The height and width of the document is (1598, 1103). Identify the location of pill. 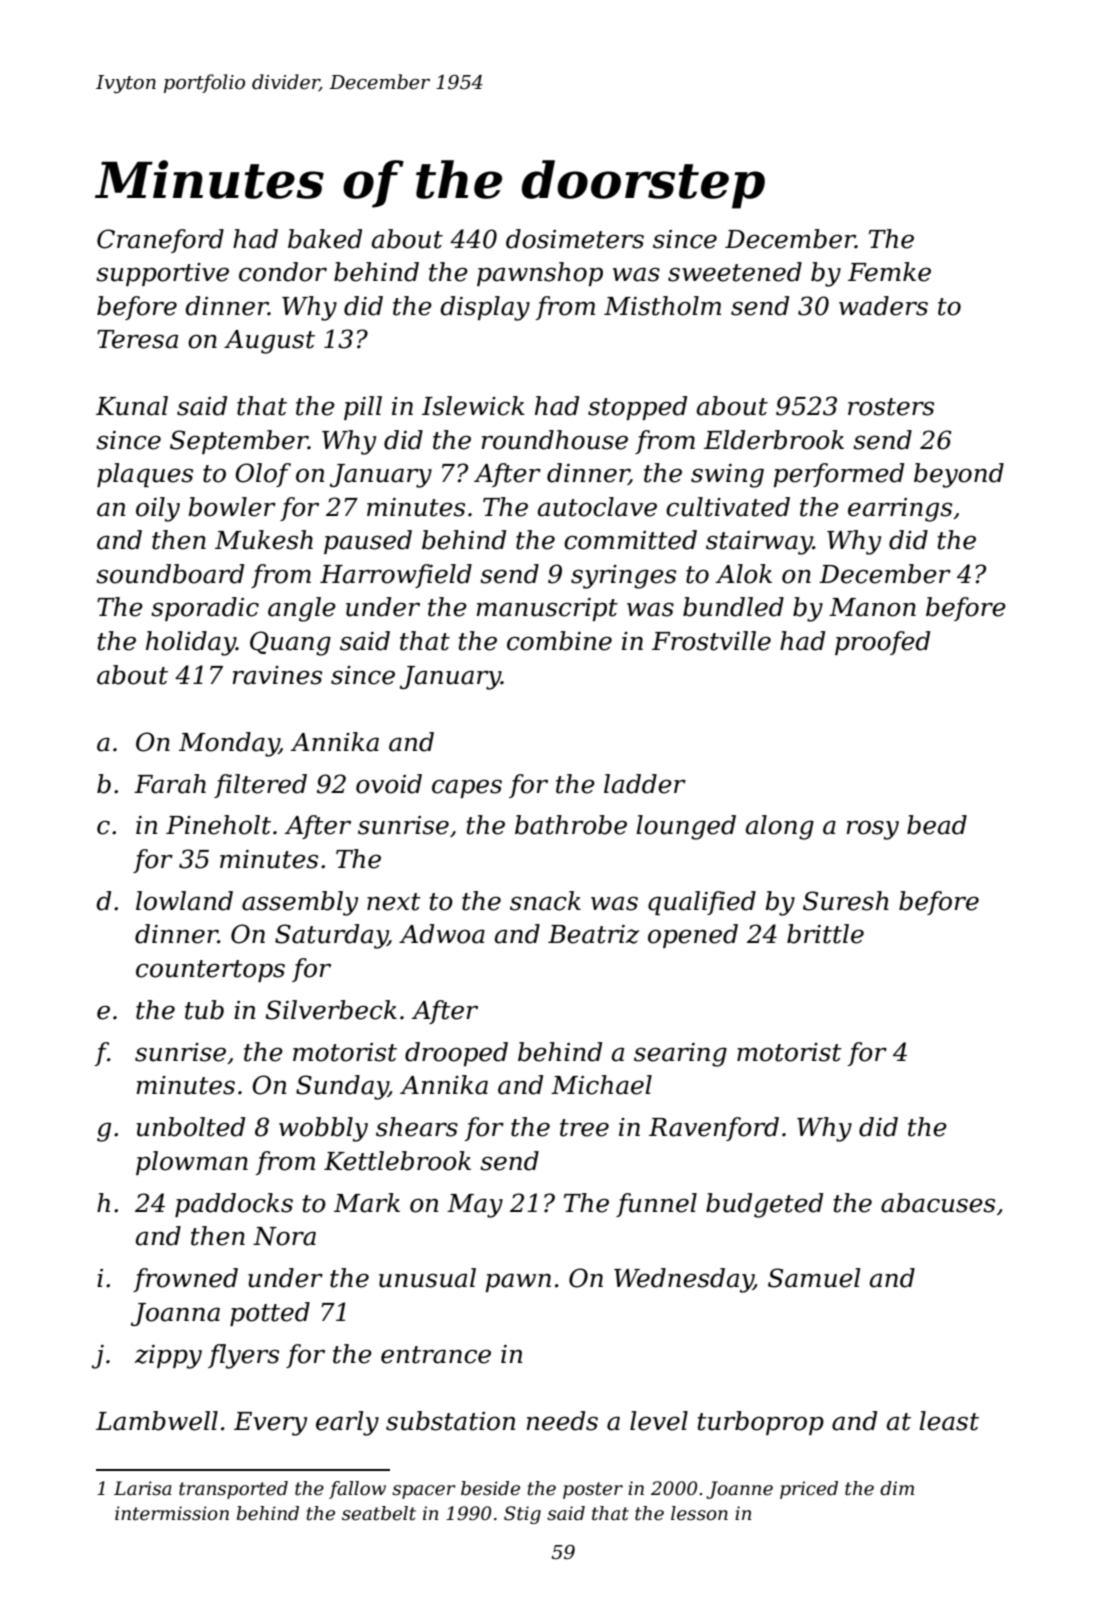
(363, 408).
